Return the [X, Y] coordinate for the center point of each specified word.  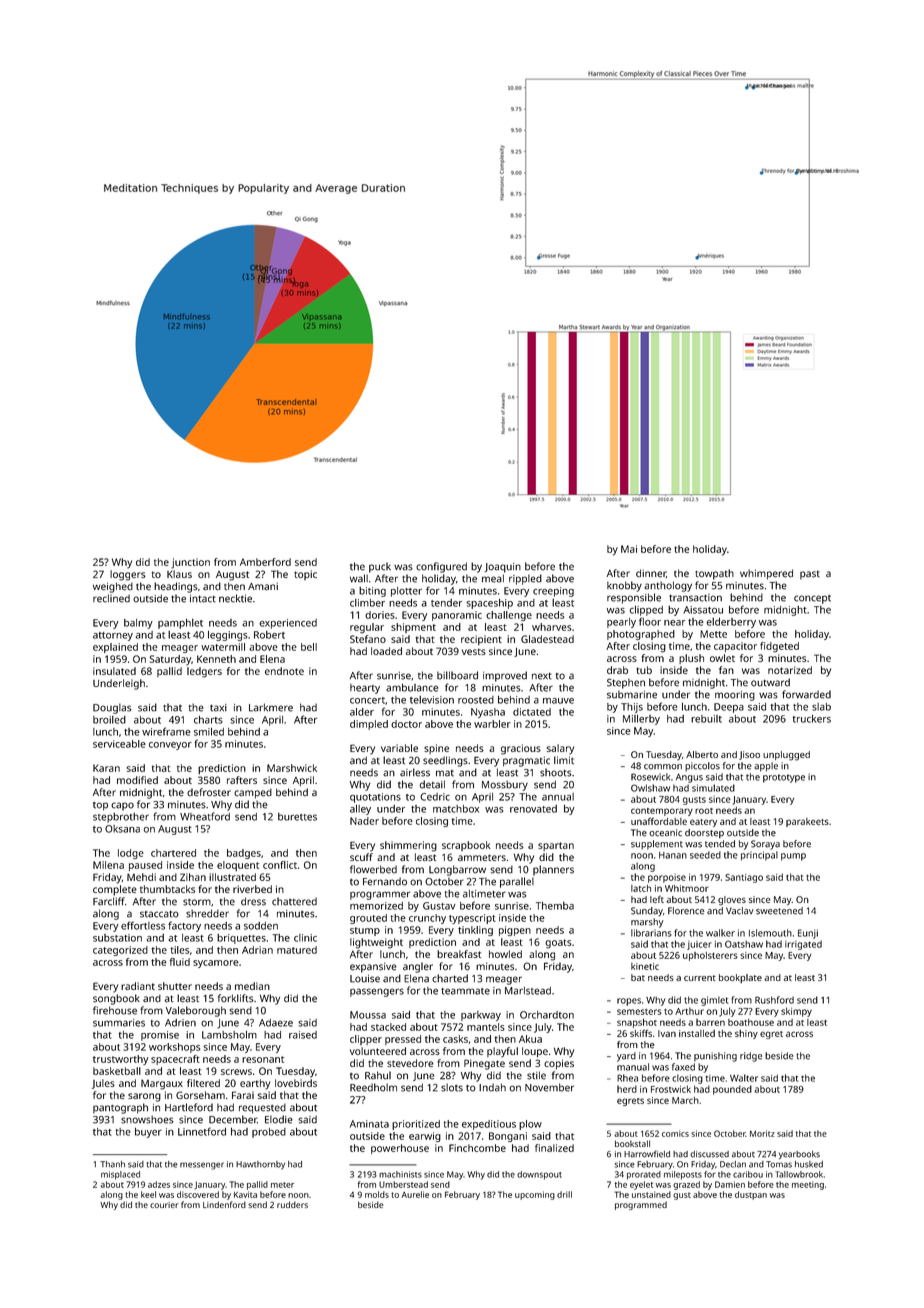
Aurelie [415, 1194]
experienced [288, 624]
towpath [714, 574]
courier [164, 1205]
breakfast [459, 954]
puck [380, 567]
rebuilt [706, 719]
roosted [476, 700]
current [700, 978]
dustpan [751, 1195]
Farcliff [109, 901]
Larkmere [271, 707]
